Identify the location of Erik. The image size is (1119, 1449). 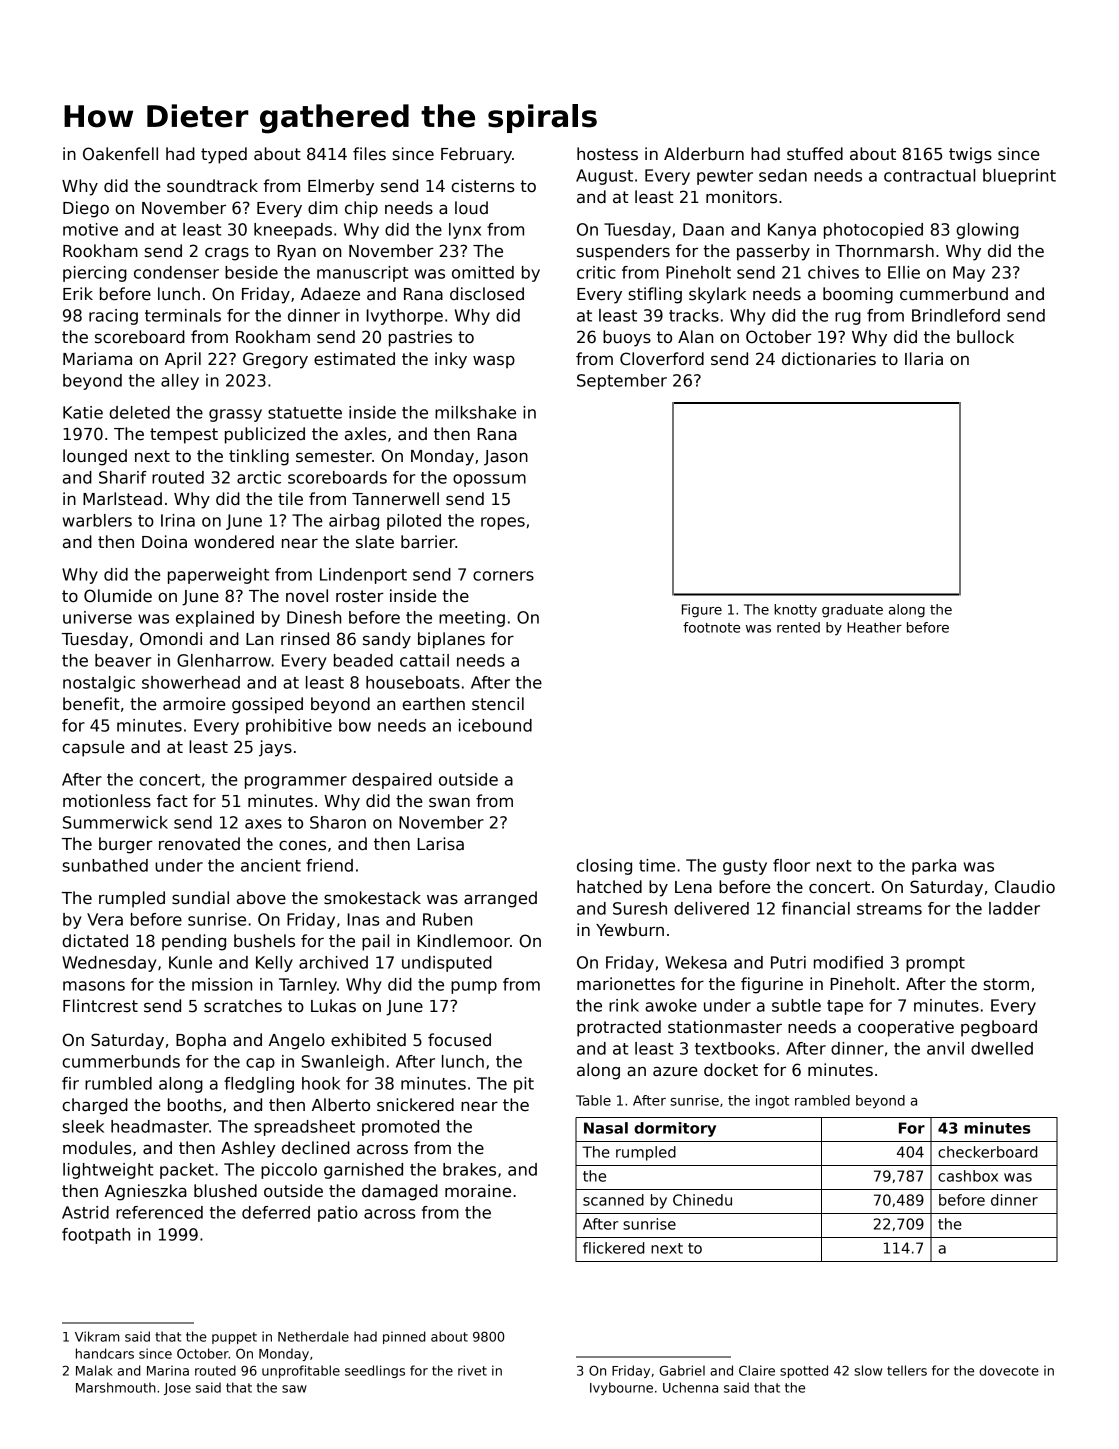
(78, 293).
